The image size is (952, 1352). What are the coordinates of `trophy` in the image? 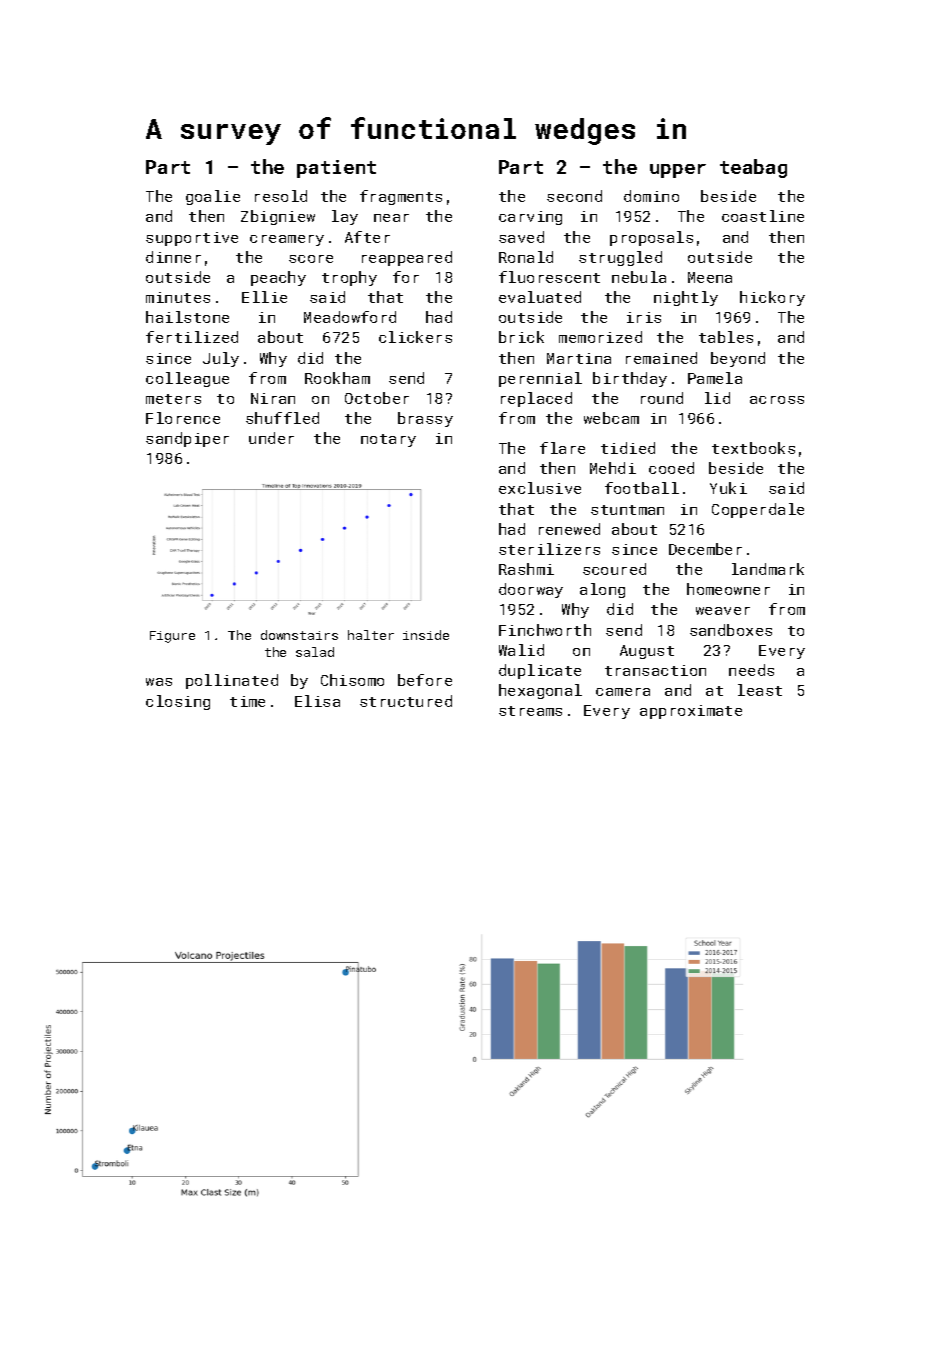 It's located at (349, 278).
